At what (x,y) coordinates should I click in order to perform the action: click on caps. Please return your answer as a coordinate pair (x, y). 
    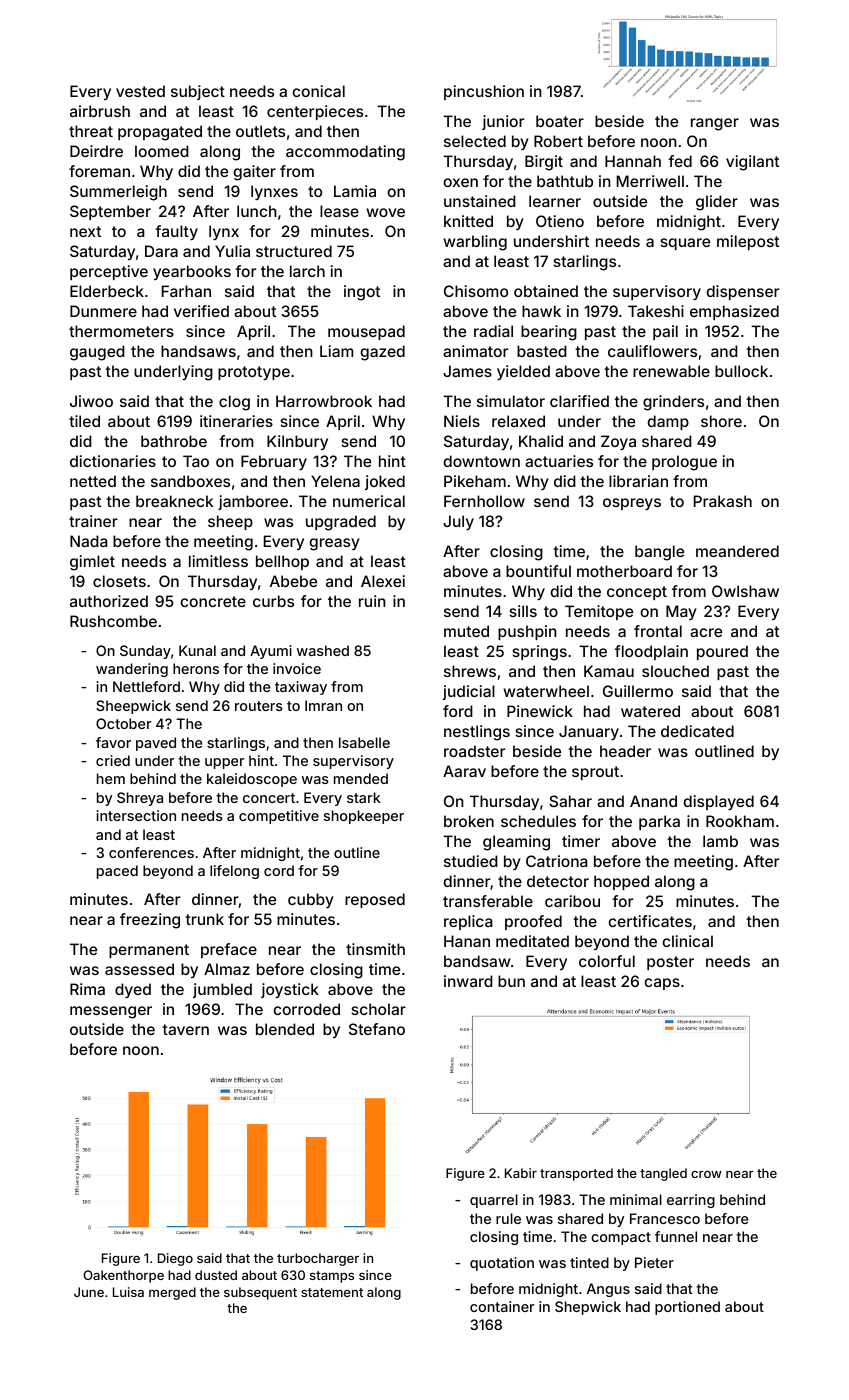
    Looking at the image, I should click on (662, 984).
